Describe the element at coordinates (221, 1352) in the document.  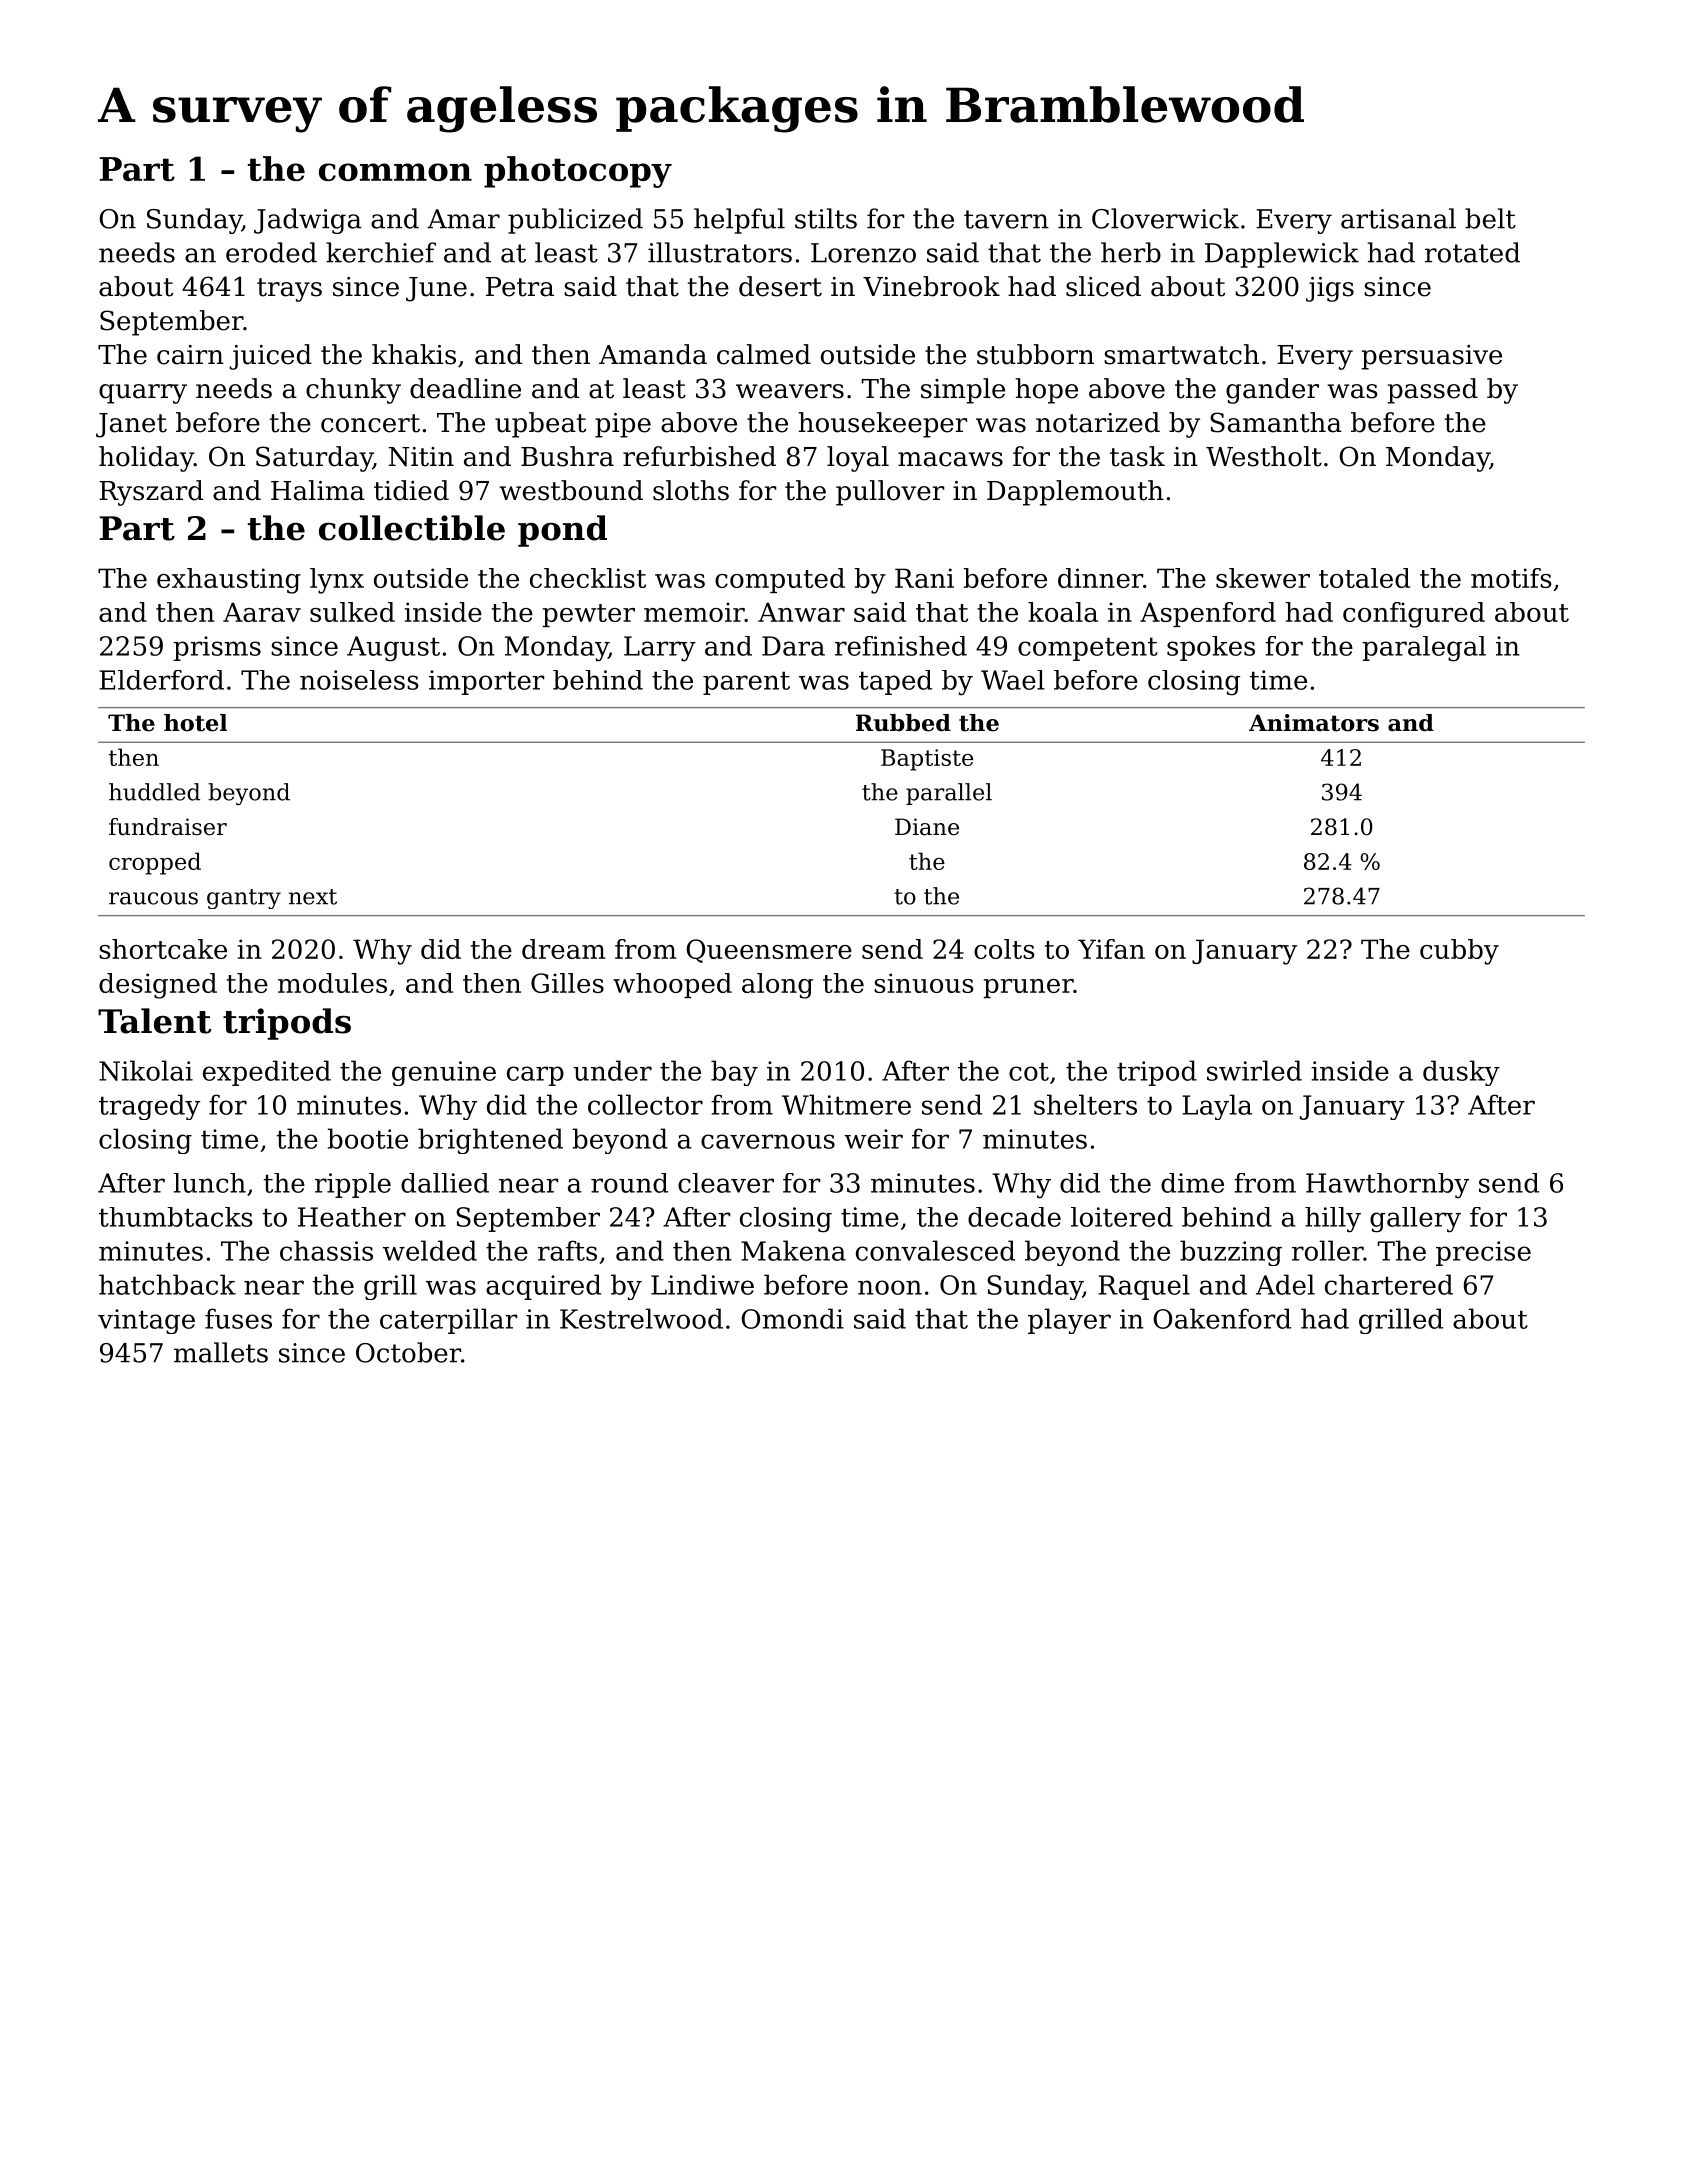
I see `mallets` at that location.
